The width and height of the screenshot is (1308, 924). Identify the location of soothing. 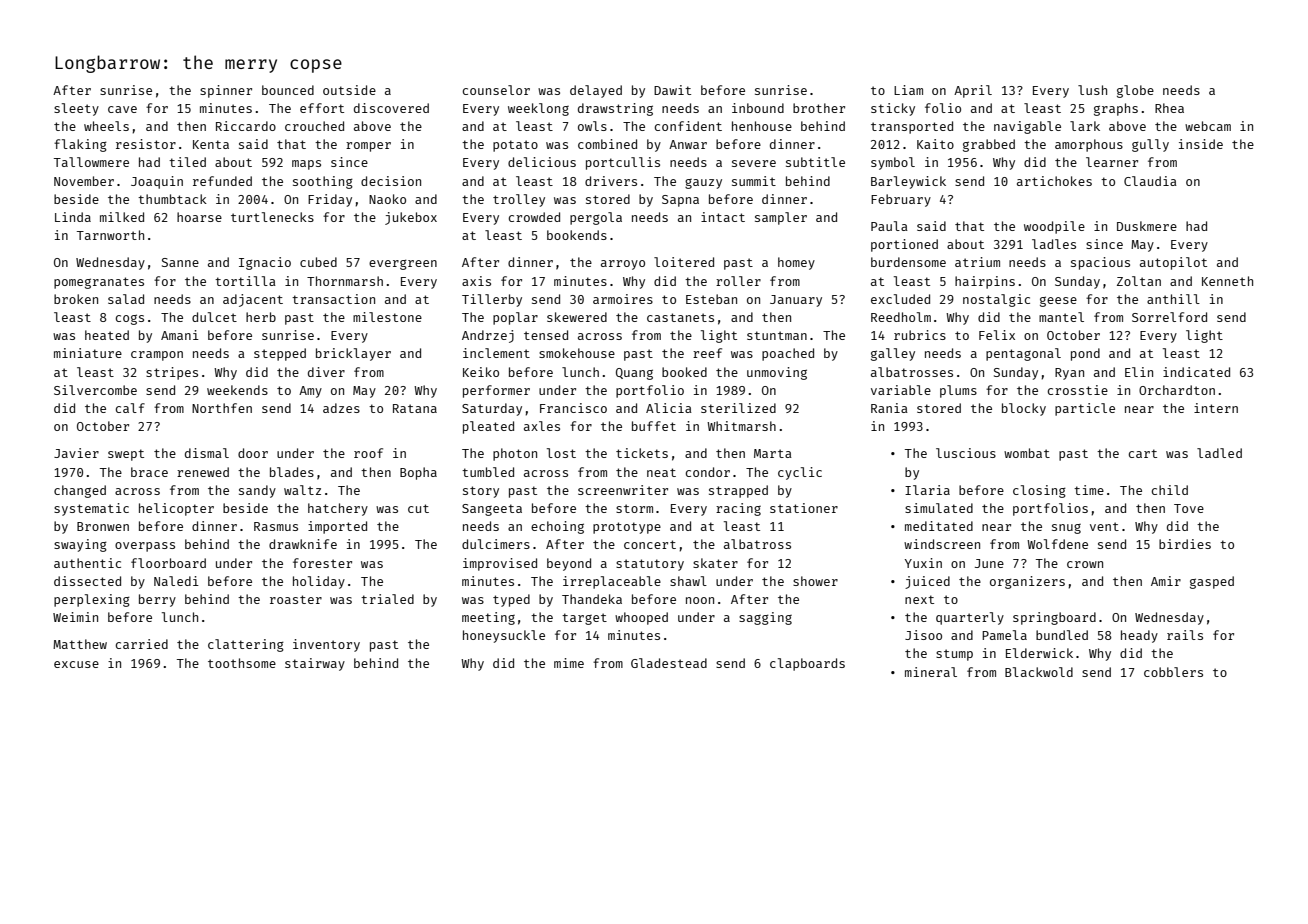
(323, 182).
